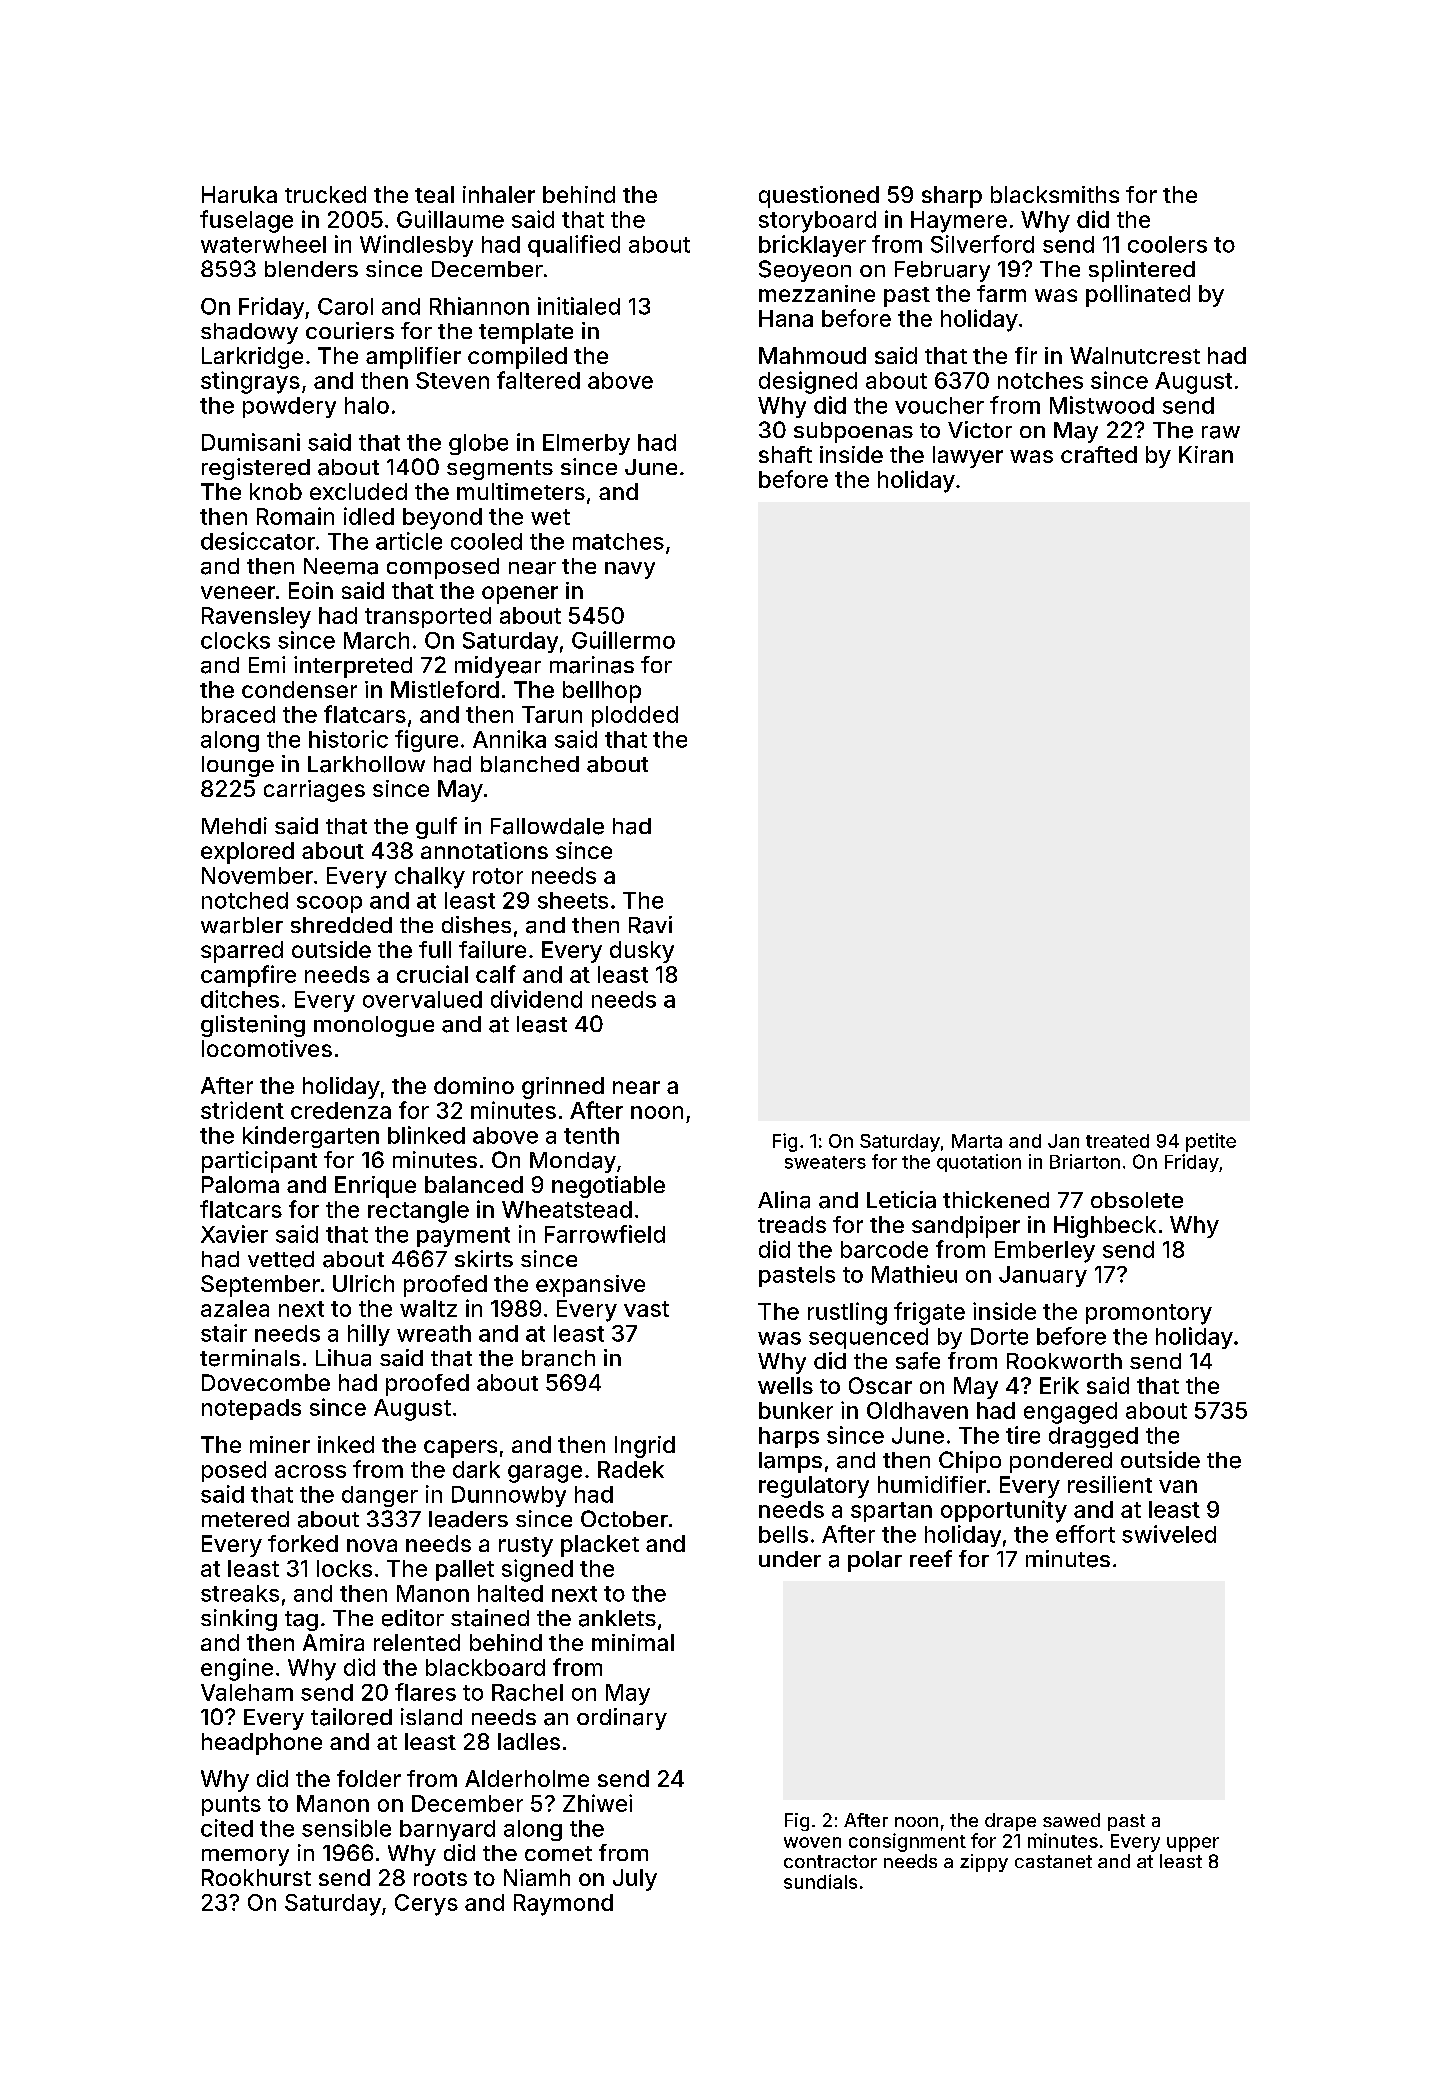 This page has height=2100, width=1450. What do you see at coordinates (805, 271) in the page?
I see `Seoyeon` at bounding box center [805, 271].
